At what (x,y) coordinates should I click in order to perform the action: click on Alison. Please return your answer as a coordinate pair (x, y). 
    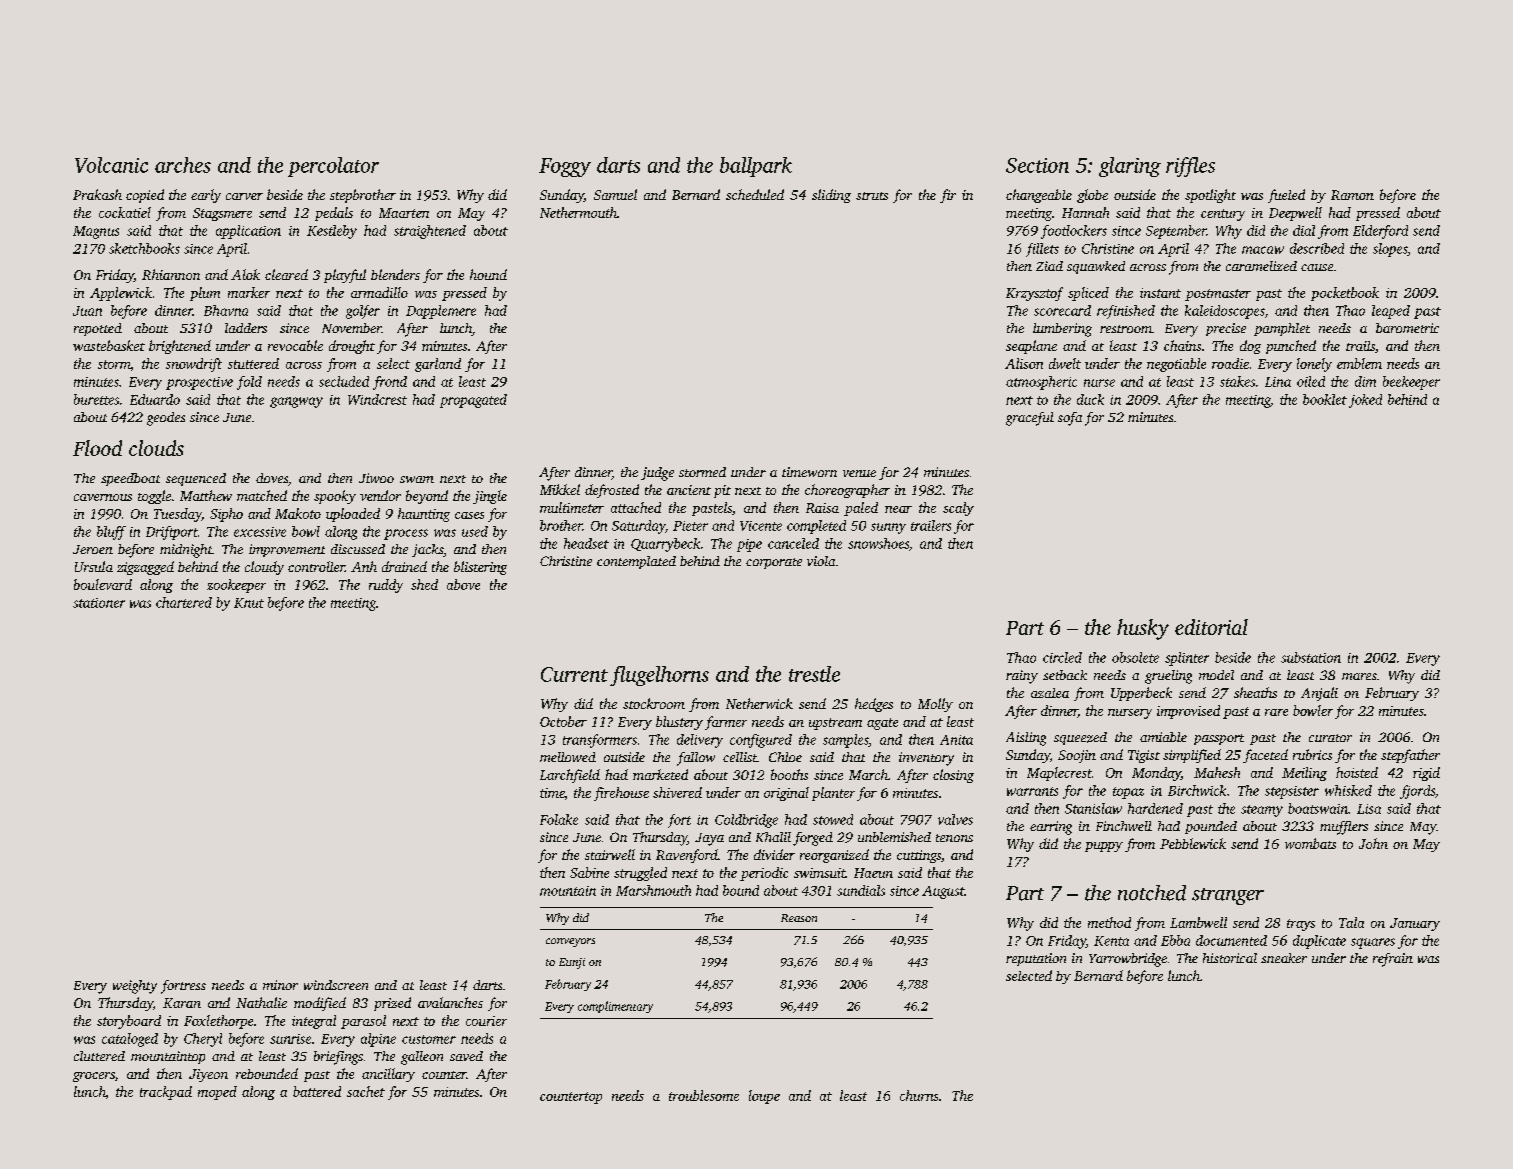
    Looking at the image, I should click on (1024, 363).
